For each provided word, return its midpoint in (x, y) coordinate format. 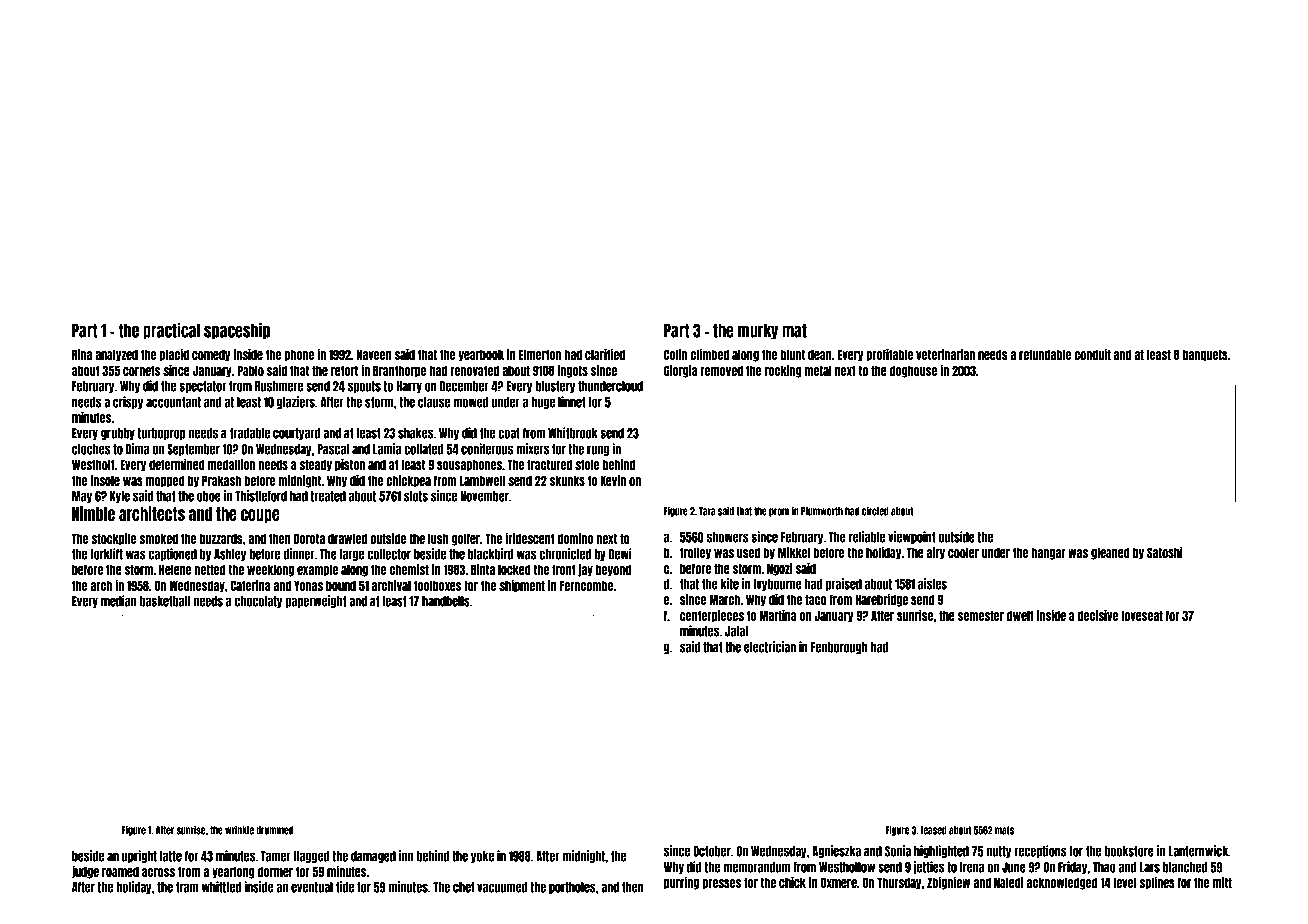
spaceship (237, 331)
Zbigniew (948, 883)
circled (875, 511)
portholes (572, 888)
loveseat (1142, 615)
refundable (1045, 354)
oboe (209, 496)
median (119, 601)
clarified (605, 354)
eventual (312, 887)
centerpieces (712, 616)
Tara (707, 511)
